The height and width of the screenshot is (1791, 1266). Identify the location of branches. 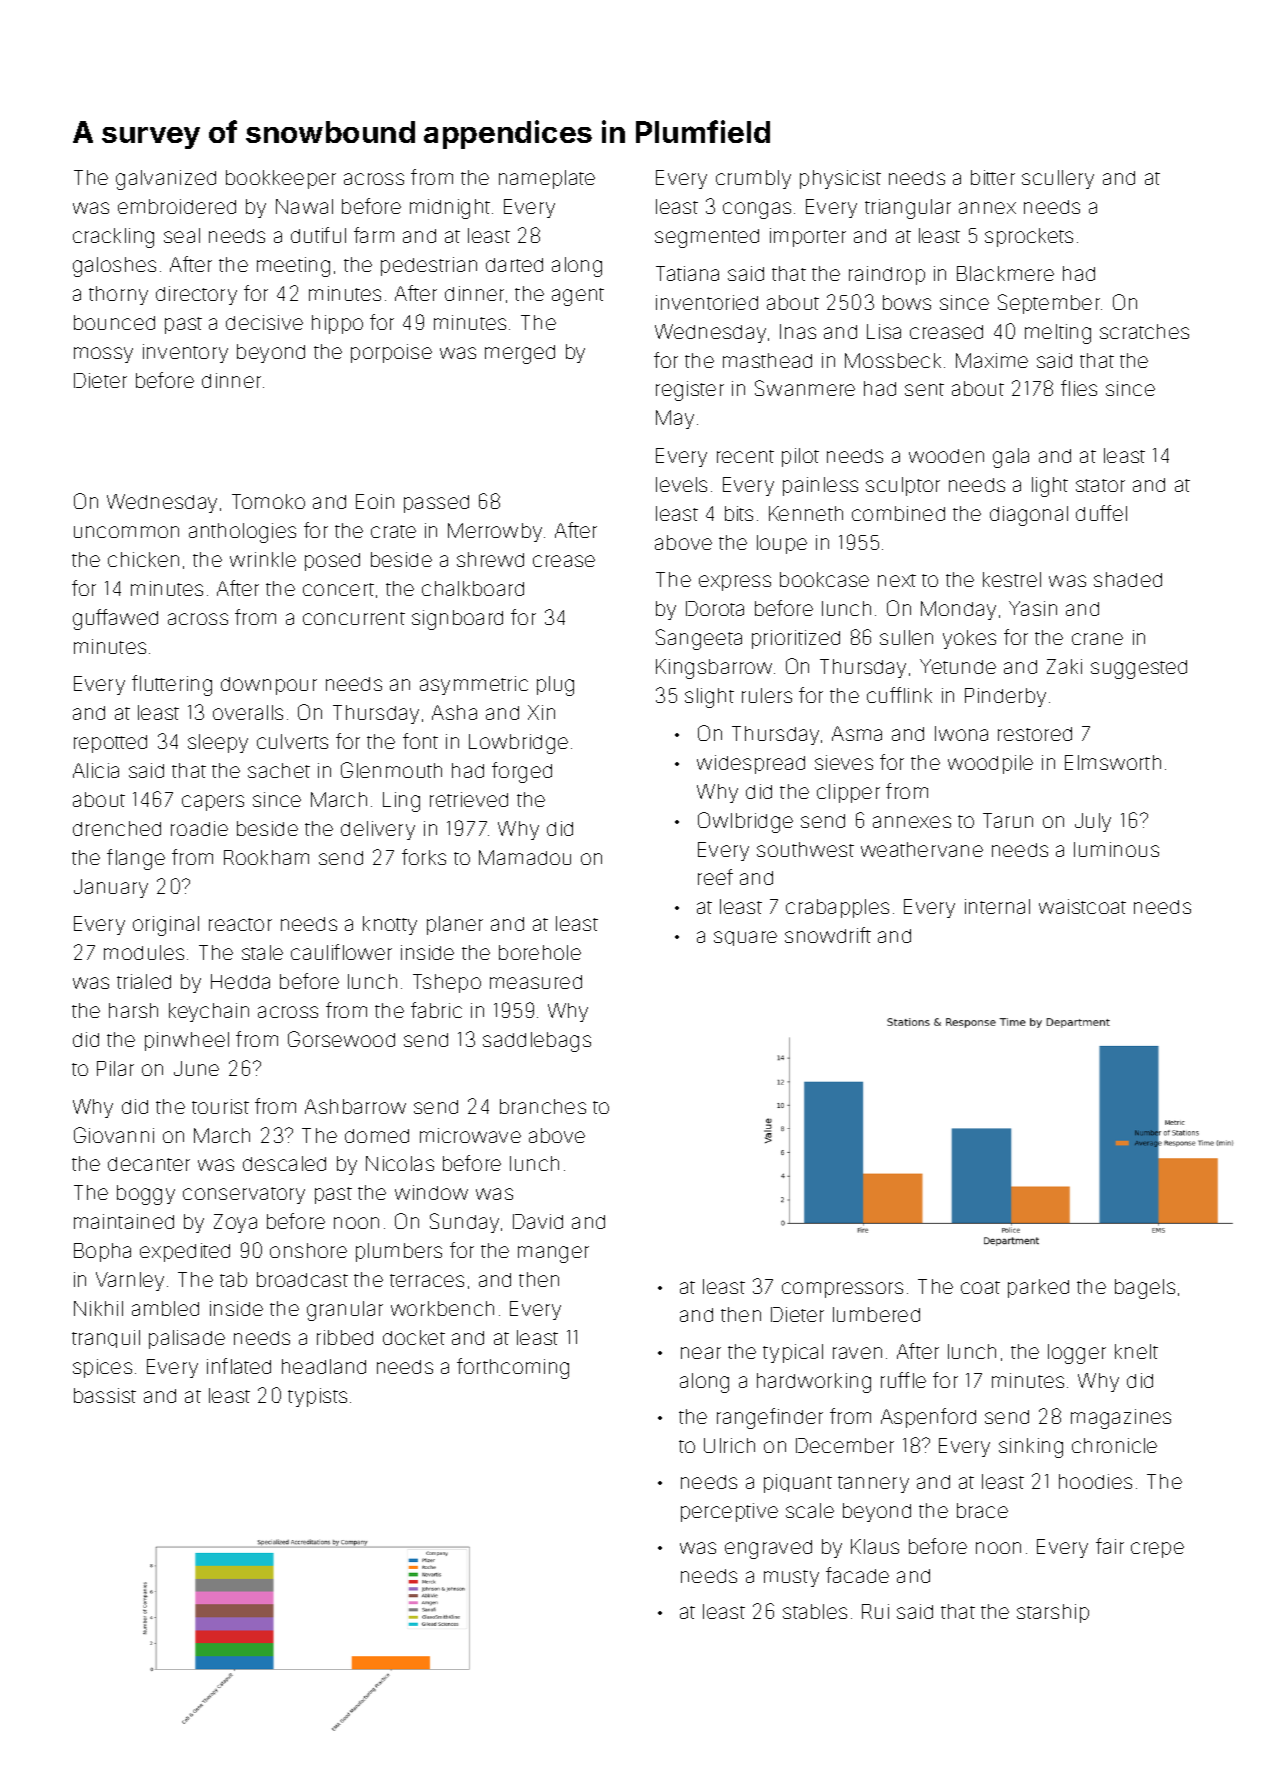
(543, 1106).
